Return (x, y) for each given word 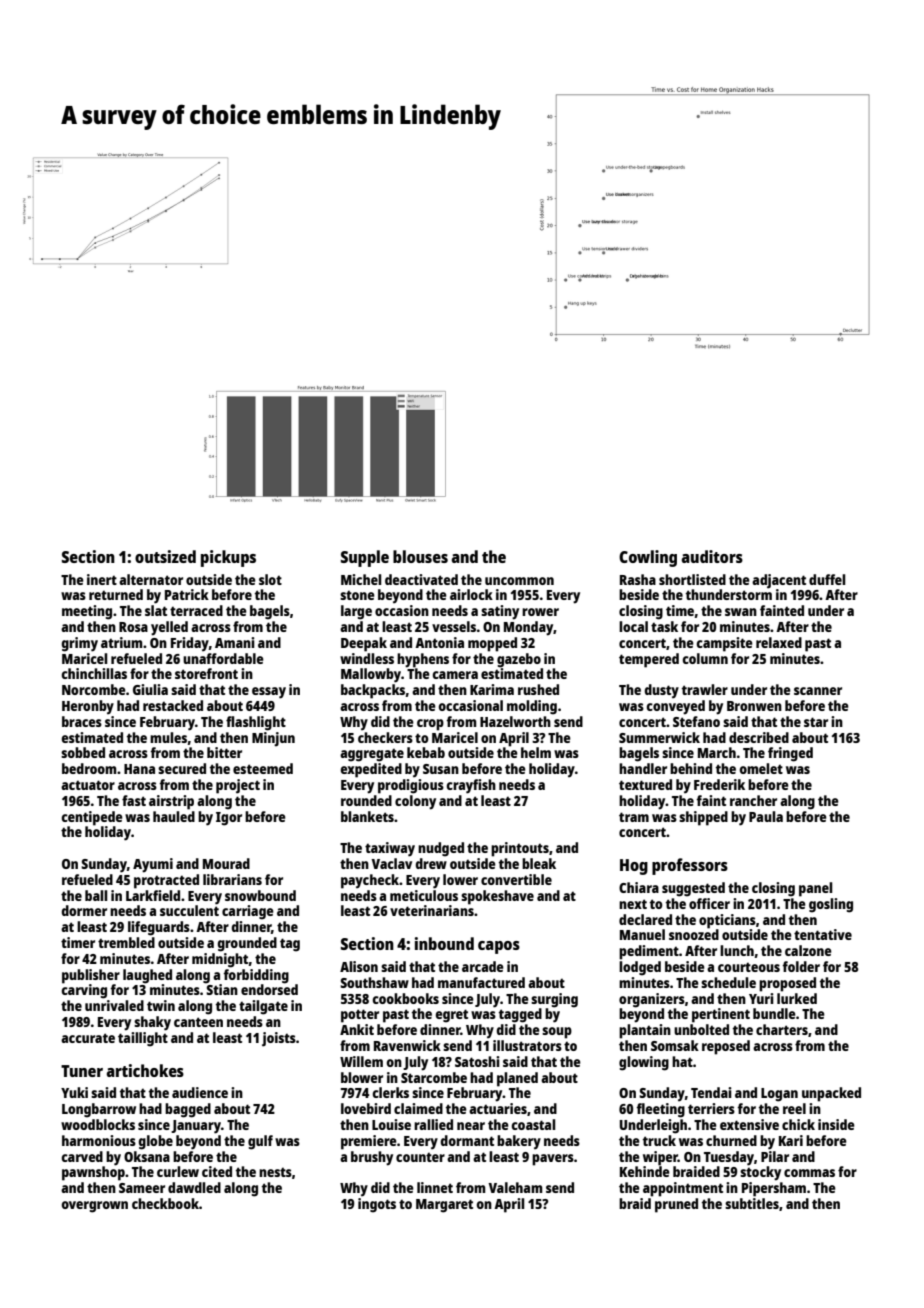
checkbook (165, 1203)
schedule (728, 982)
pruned (676, 1205)
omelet (761, 768)
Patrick (187, 594)
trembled (126, 942)
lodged (640, 968)
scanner (818, 691)
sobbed (83, 752)
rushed (538, 689)
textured (645, 784)
